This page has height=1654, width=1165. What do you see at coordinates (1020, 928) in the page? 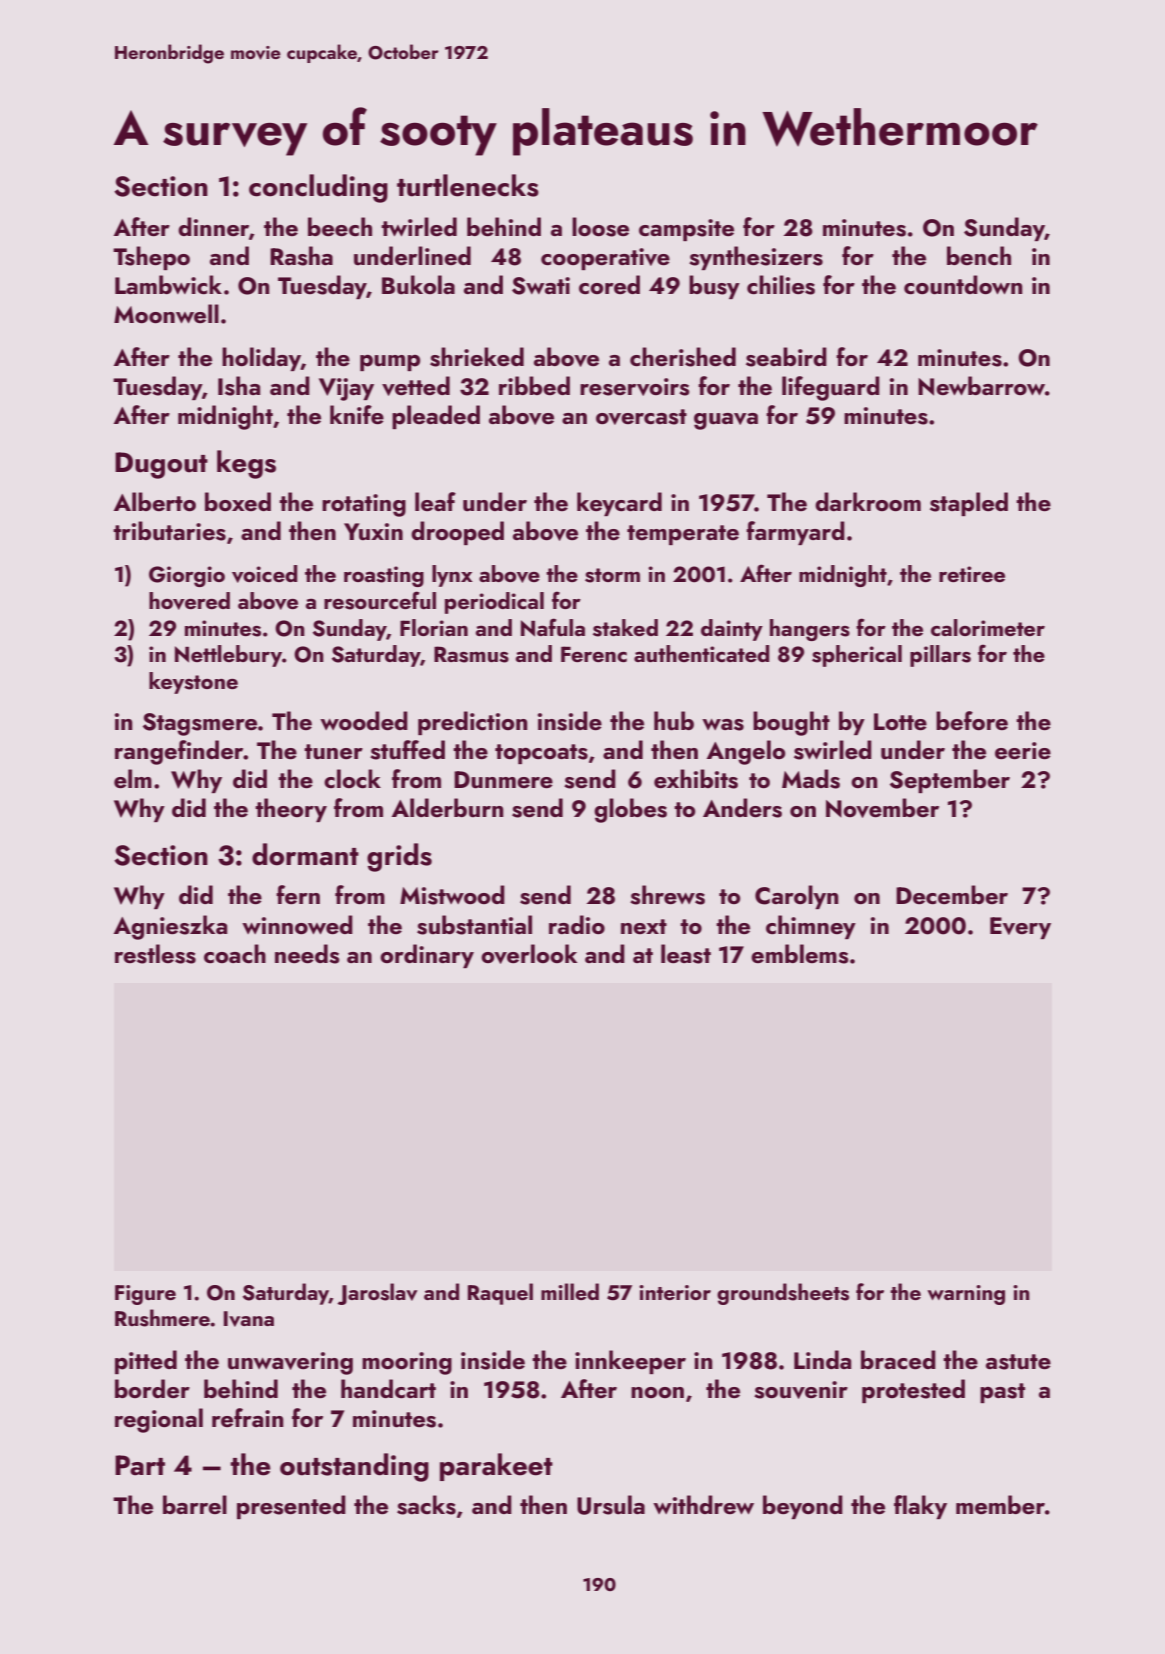
I see `Every` at bounding box center [1020, 928].
